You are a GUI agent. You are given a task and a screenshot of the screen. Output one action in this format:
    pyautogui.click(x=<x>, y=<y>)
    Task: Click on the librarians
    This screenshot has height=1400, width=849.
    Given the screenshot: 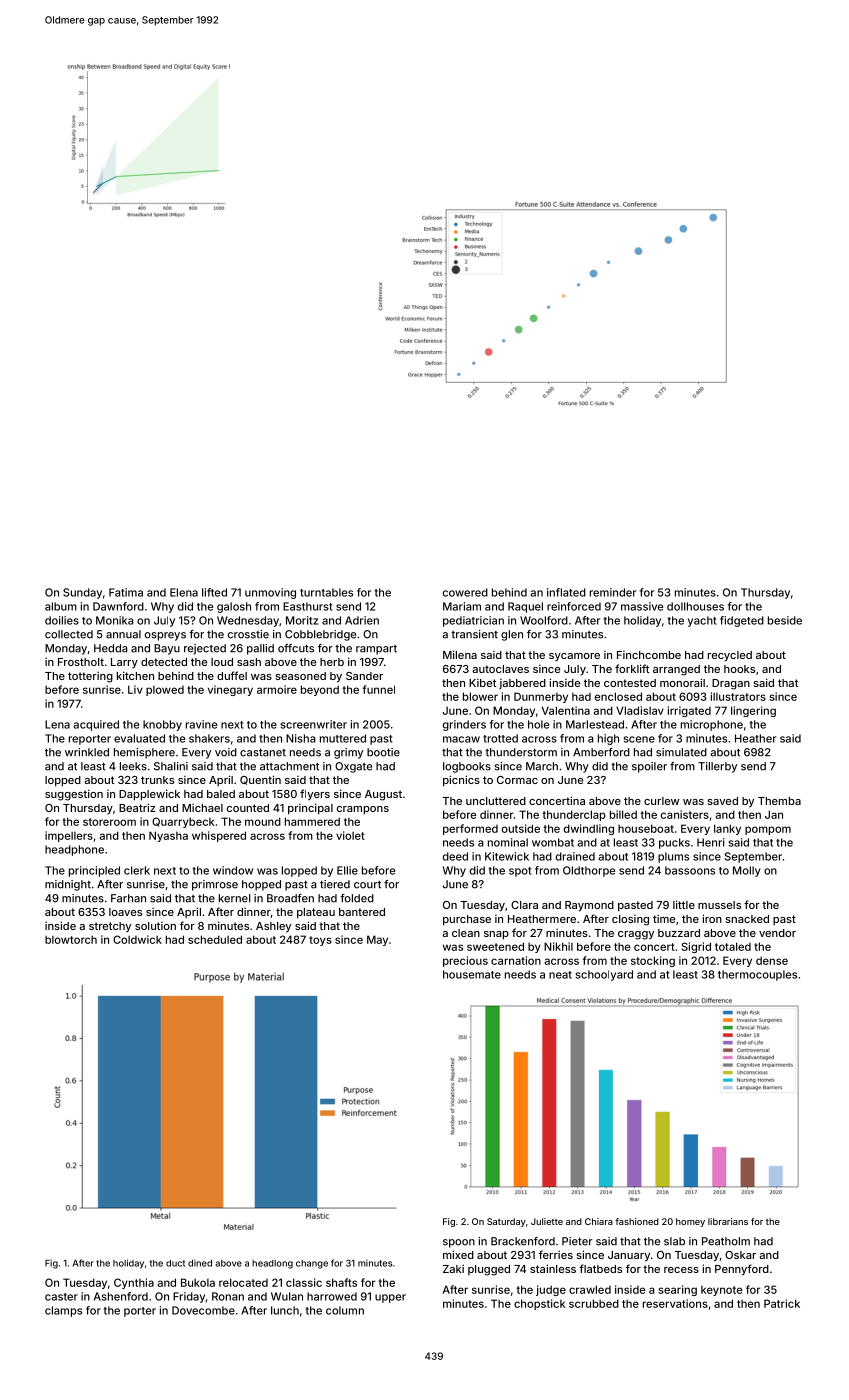 What is the action you would take?
    pyautogui.click(x=728, y=1221)
